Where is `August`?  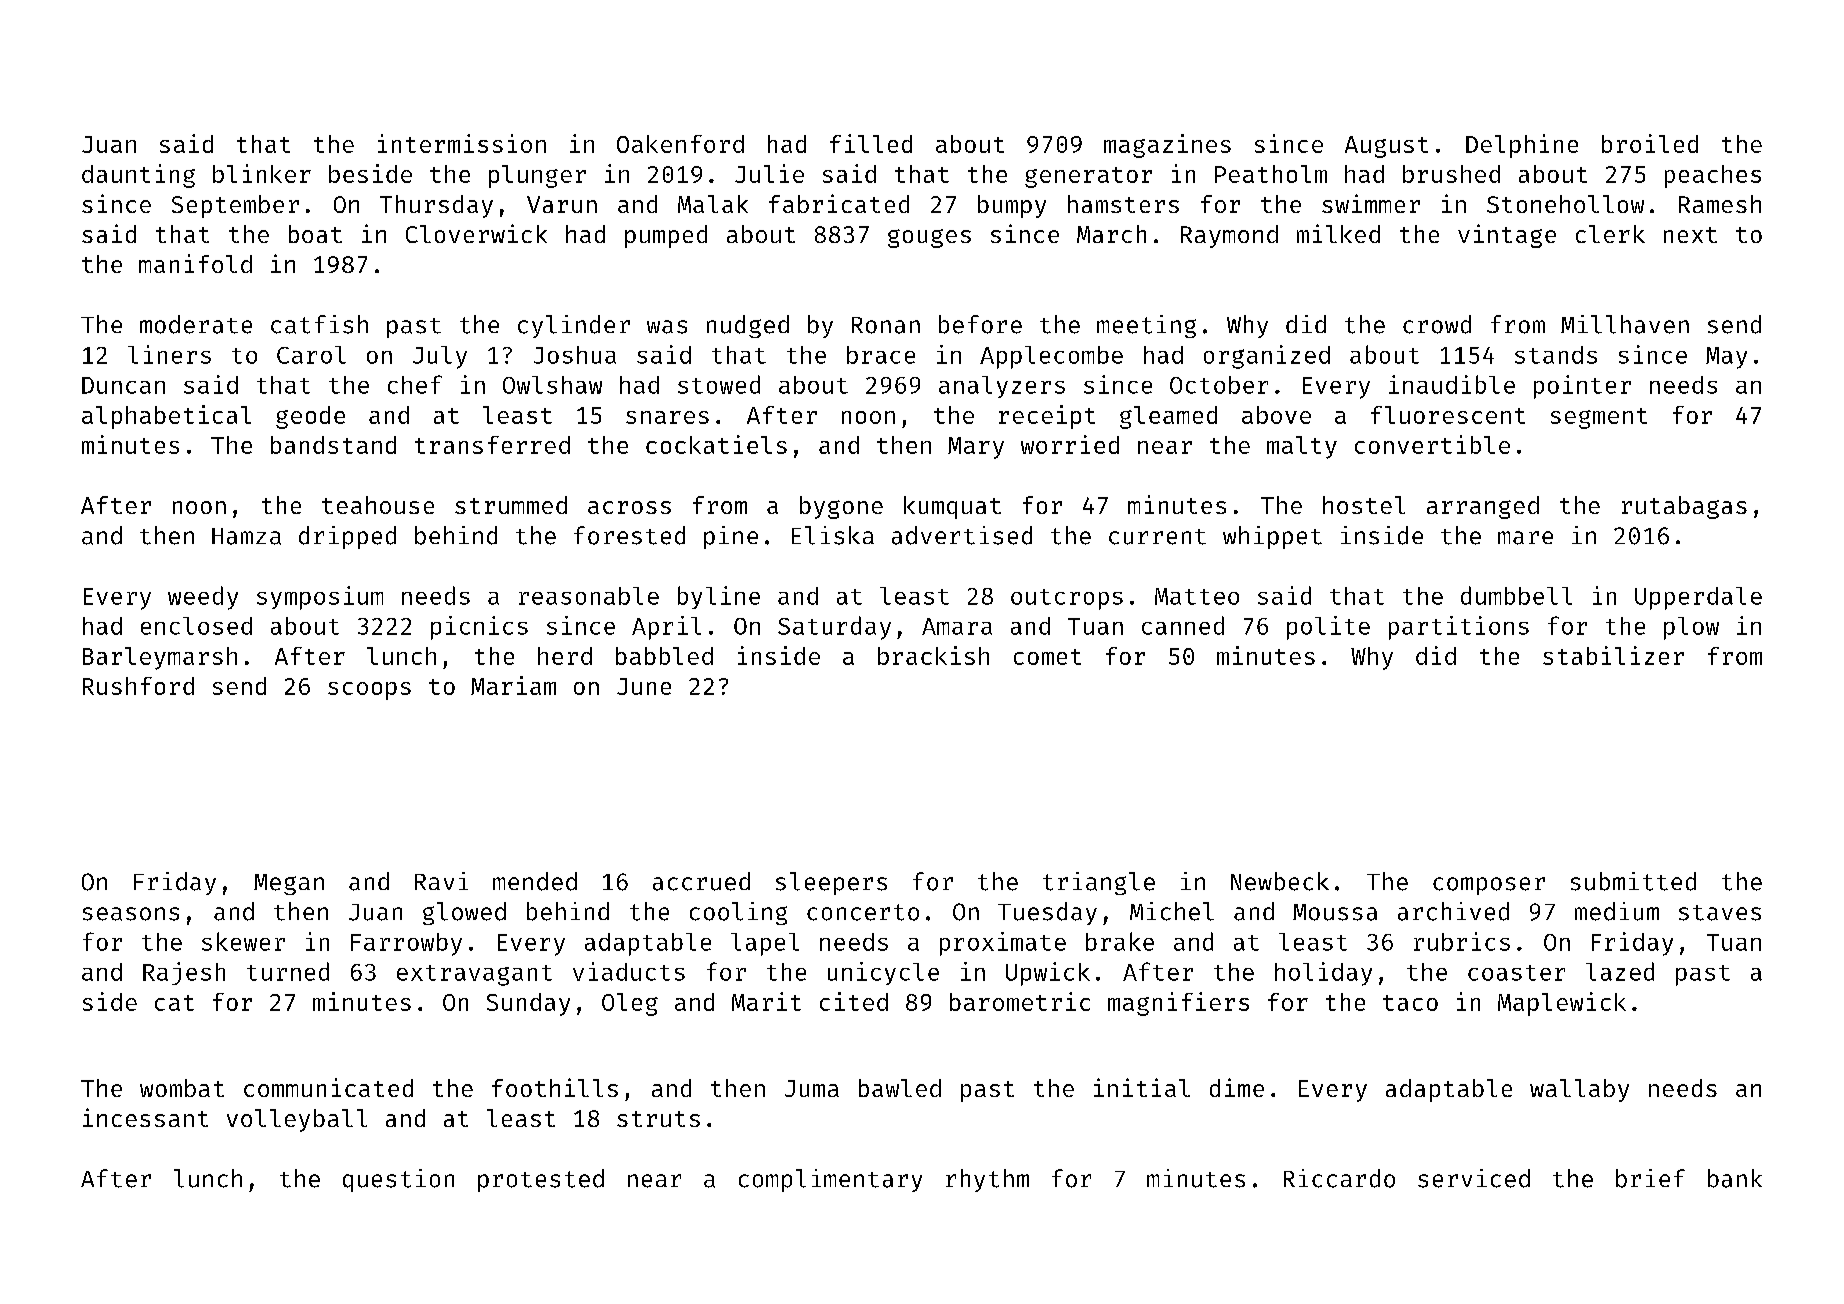 August is located at coordinates (1386, 147).
